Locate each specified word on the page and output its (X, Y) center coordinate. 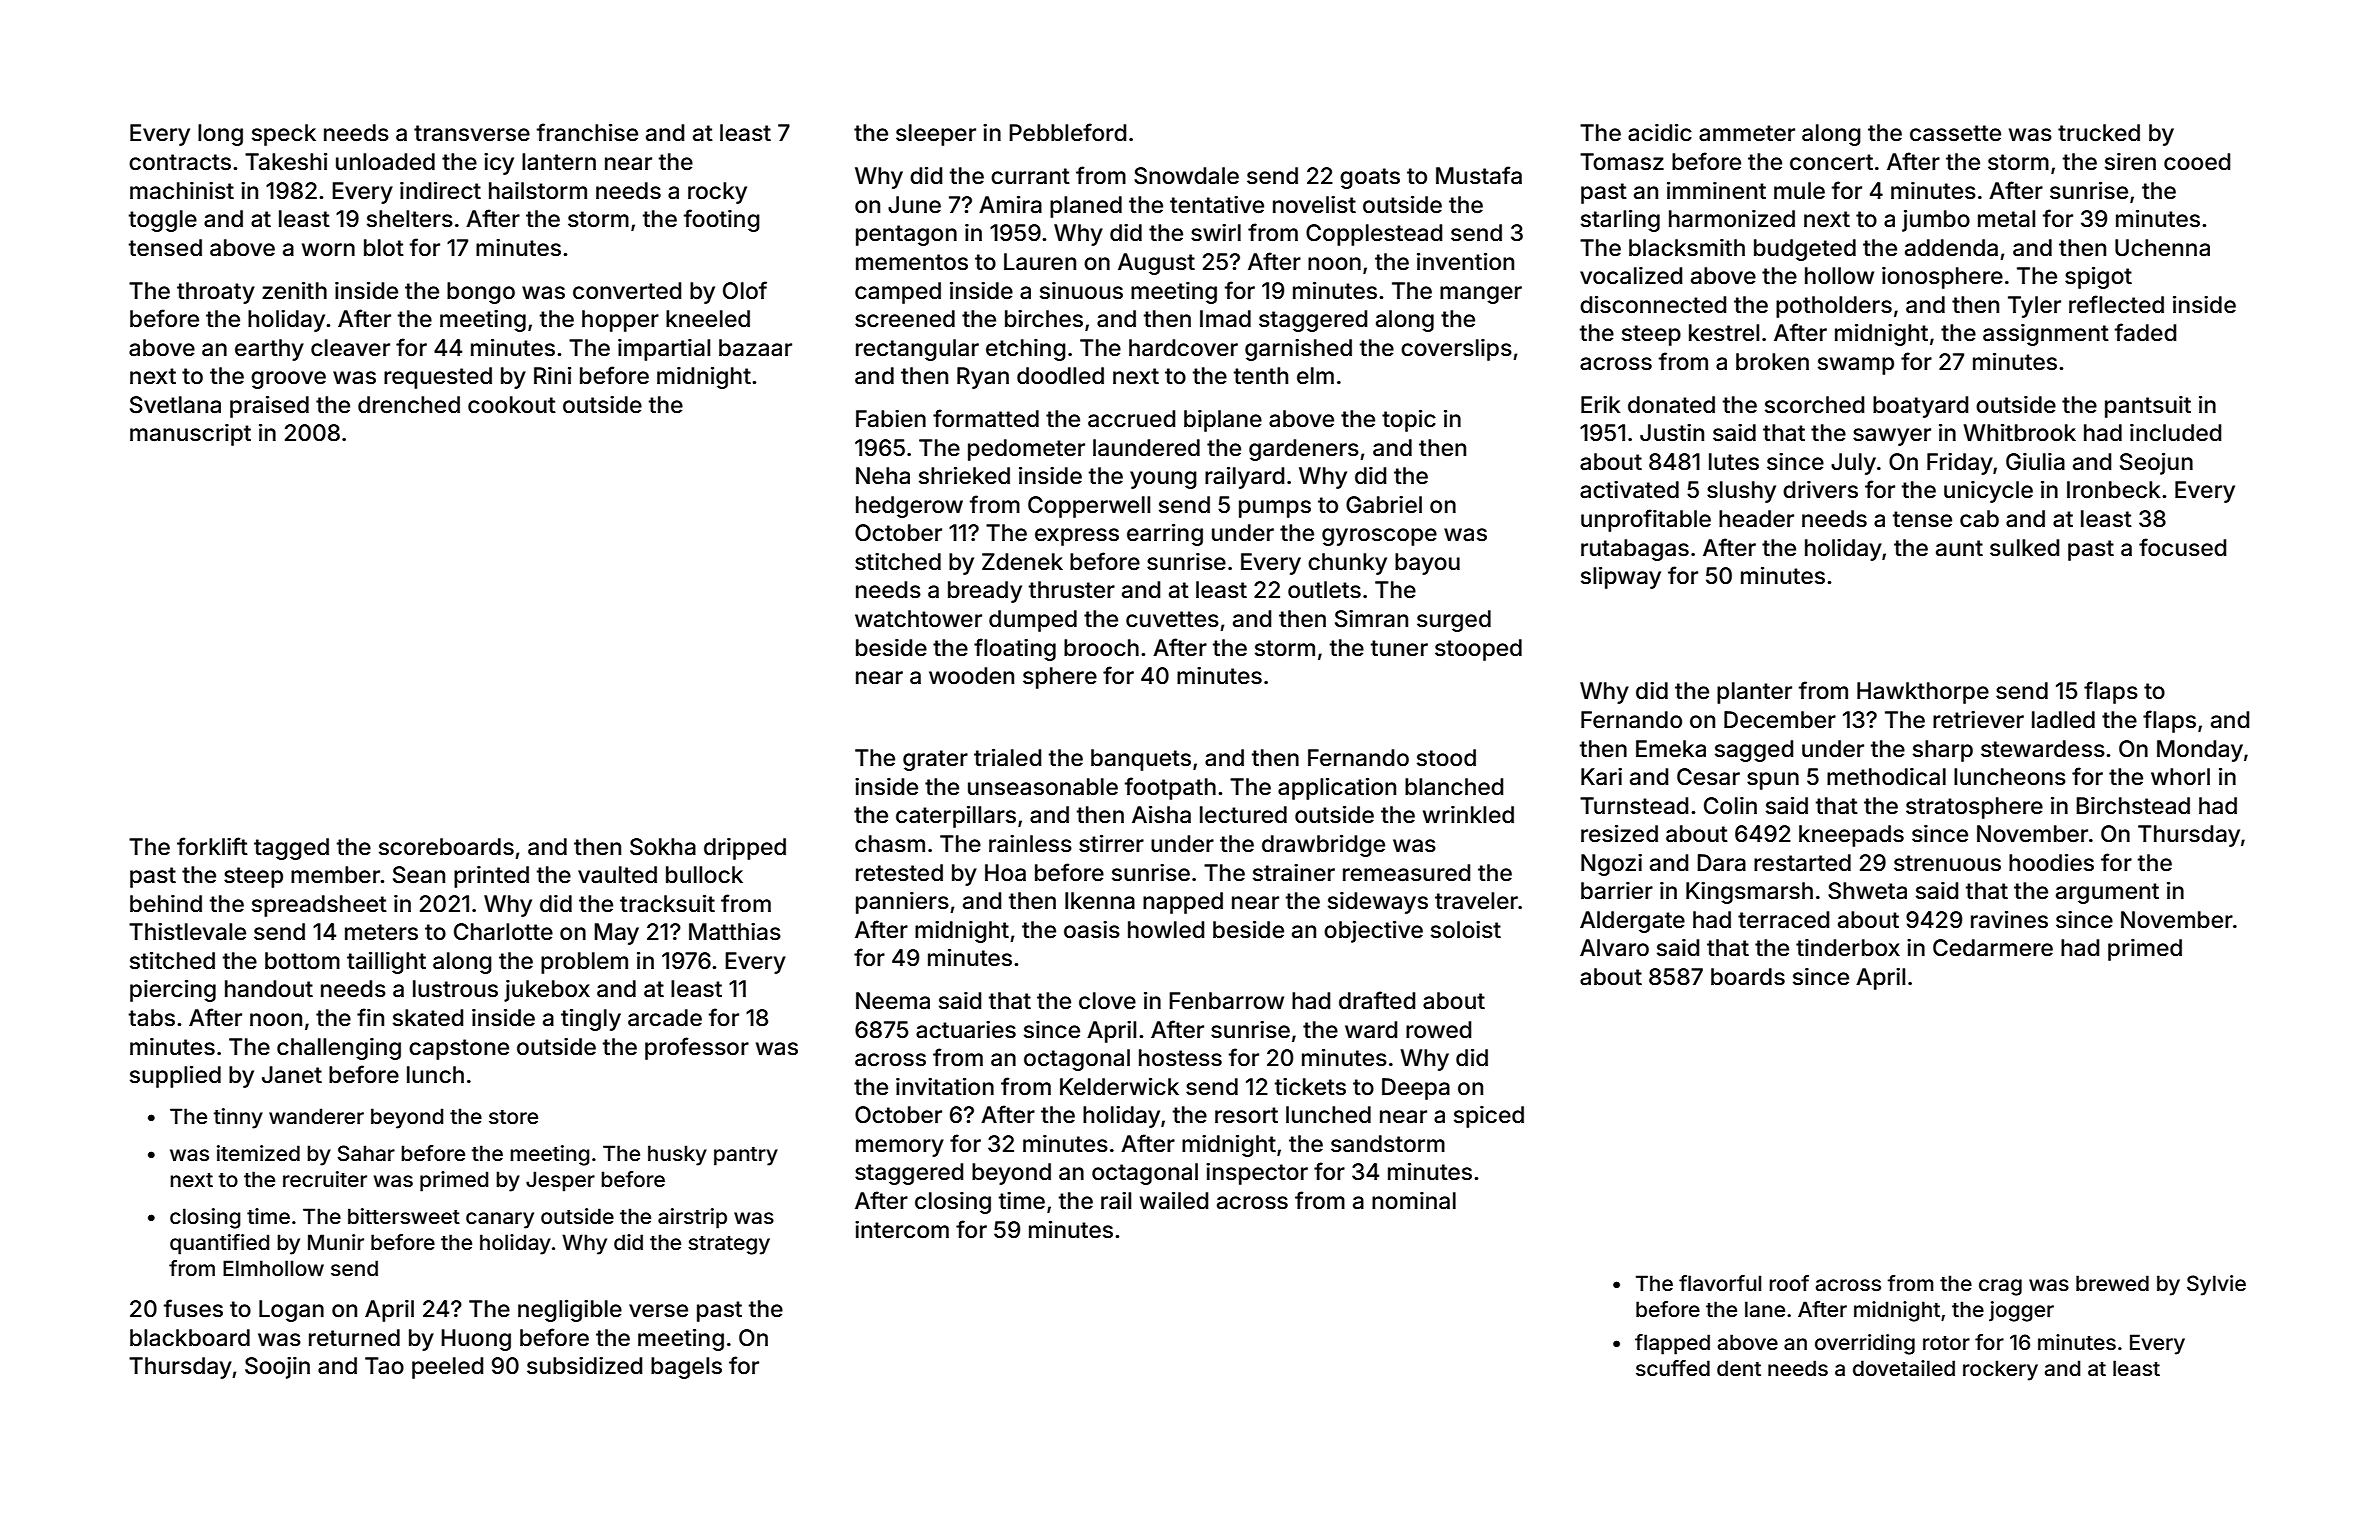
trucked (2099, 133)
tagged (291, 849)
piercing (173, 991)
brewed (2112, 1283)
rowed (1438, 1030)
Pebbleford (1067, 132)
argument (2107, 893)
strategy (729, 1245)
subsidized (584, 1366)
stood (1446, 758)
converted (627, 291)
